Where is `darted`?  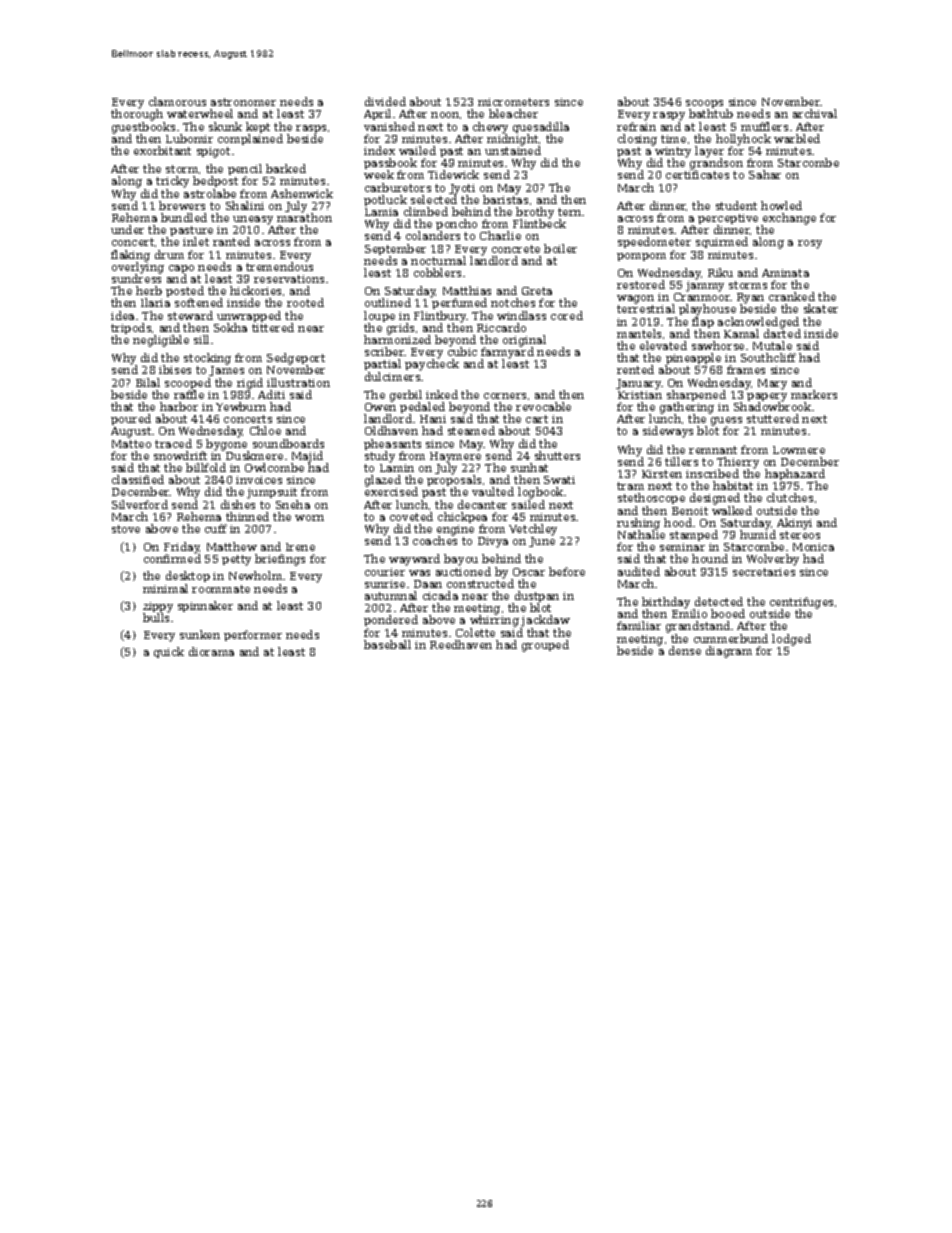 darted is located at coordinates (782, 333).
